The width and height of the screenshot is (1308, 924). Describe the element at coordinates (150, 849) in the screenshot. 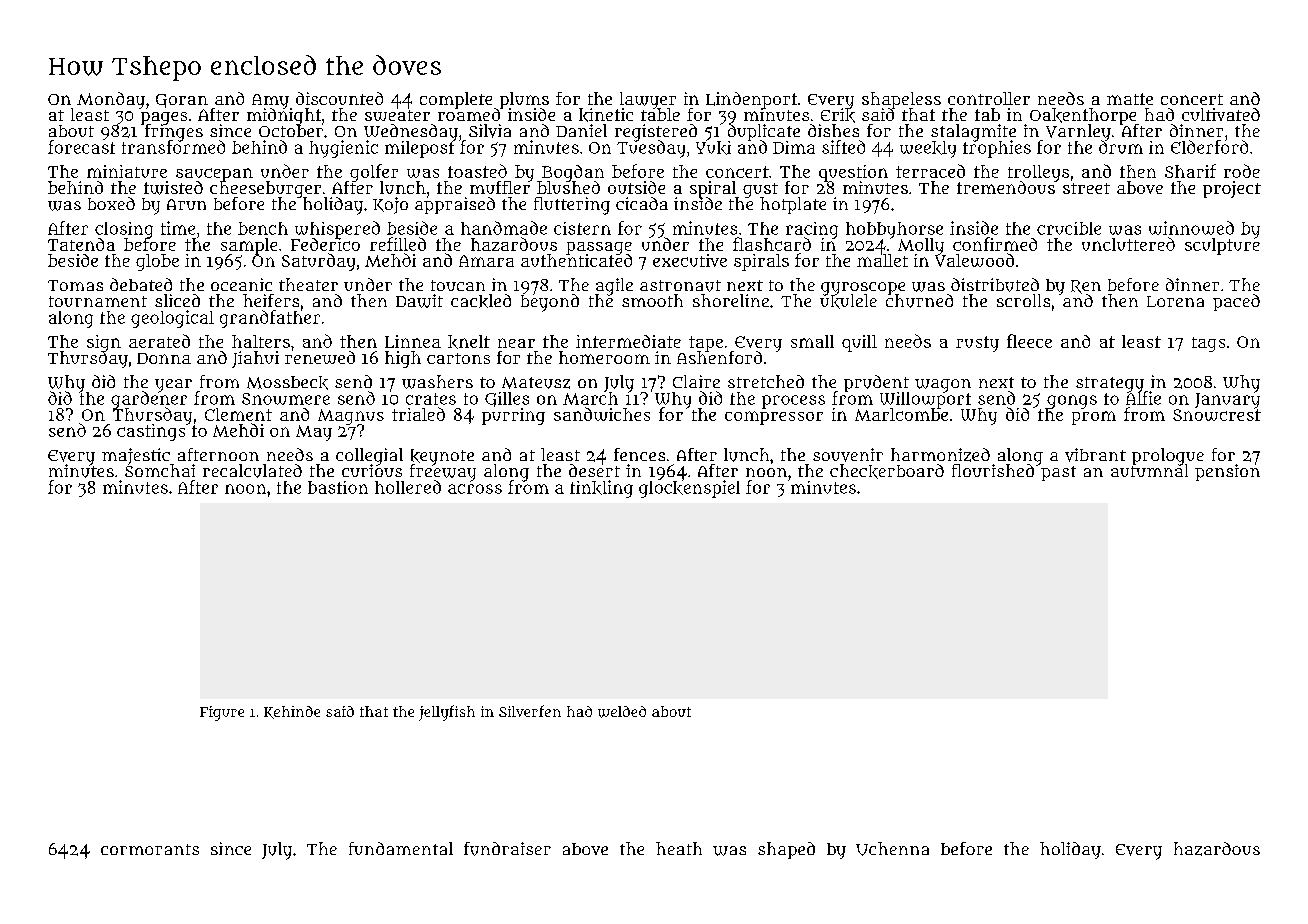

I see `cormorants` at that location.
